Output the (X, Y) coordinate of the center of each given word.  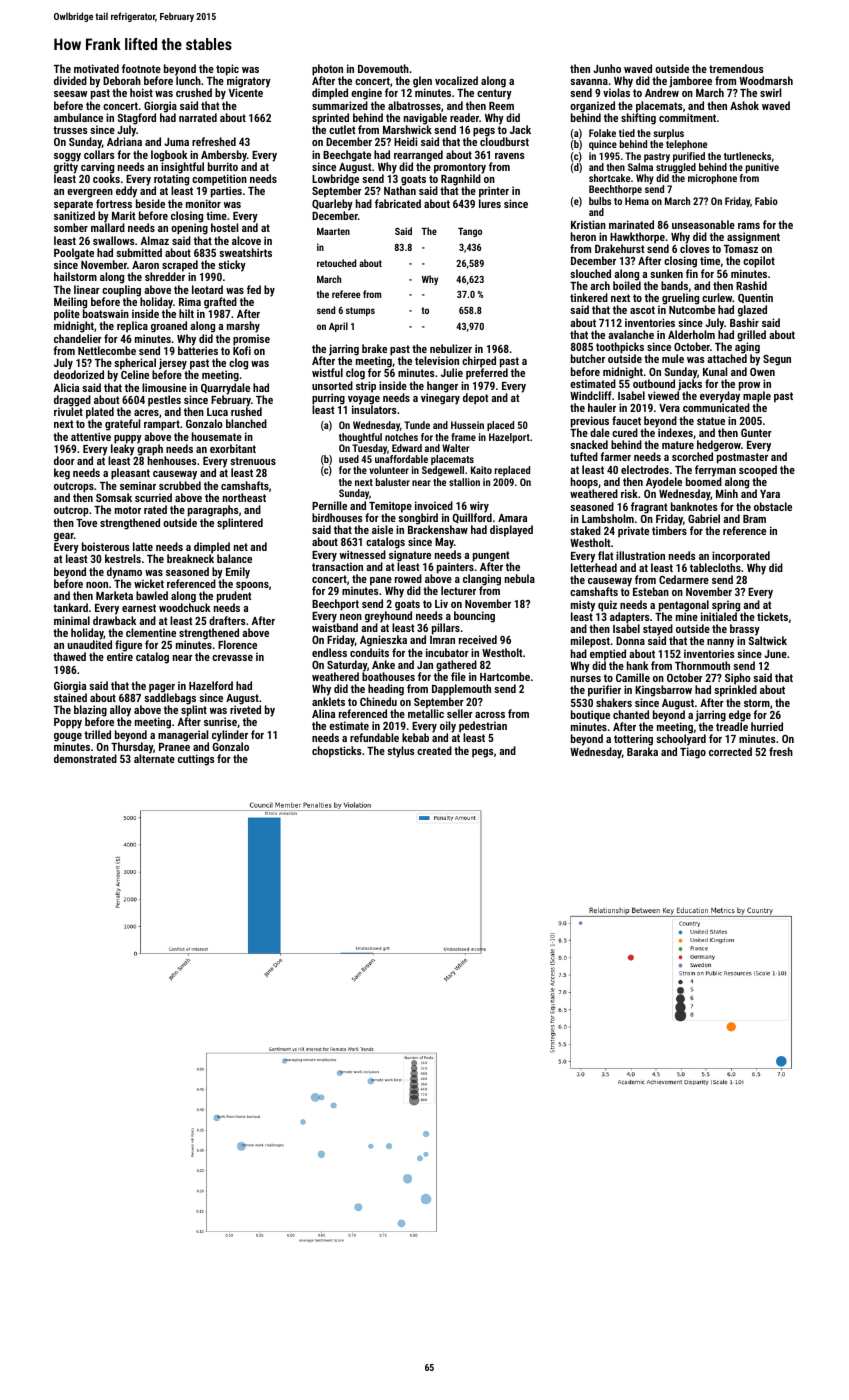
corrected (730, 751)
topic (227, 70)
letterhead (594, 567)
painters (455, 568)
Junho (607, 68)
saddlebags (170, 699)
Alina (323, 713)
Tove (86, 522)
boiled (627, 285)
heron (583, 236)
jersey (174, 364)
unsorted (332, 385)
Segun (777, 360)
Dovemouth (383, 68)
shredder (165, 277)
